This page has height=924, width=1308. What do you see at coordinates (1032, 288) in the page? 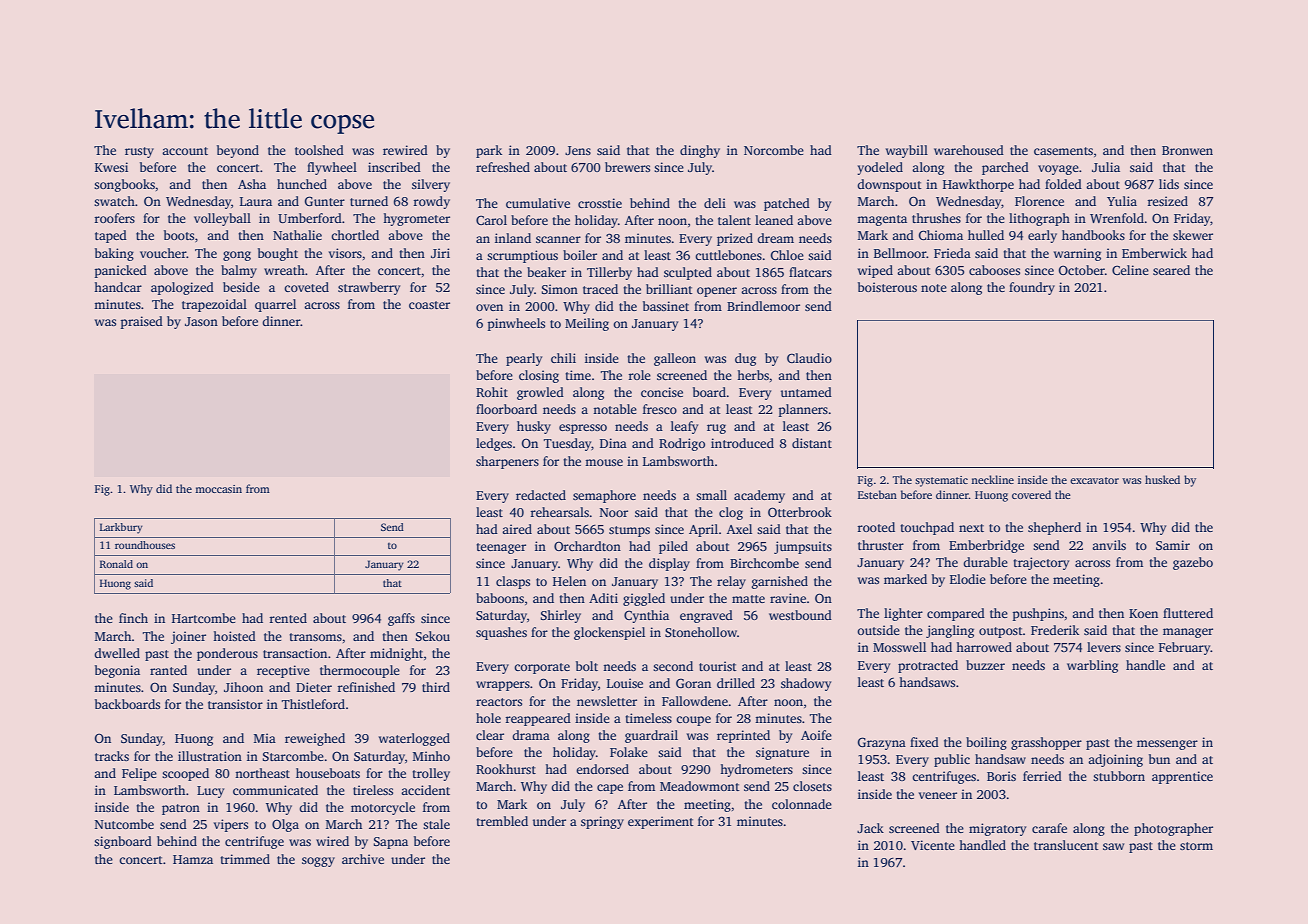
I see `foundry` at bounding box center [1032, 288].
